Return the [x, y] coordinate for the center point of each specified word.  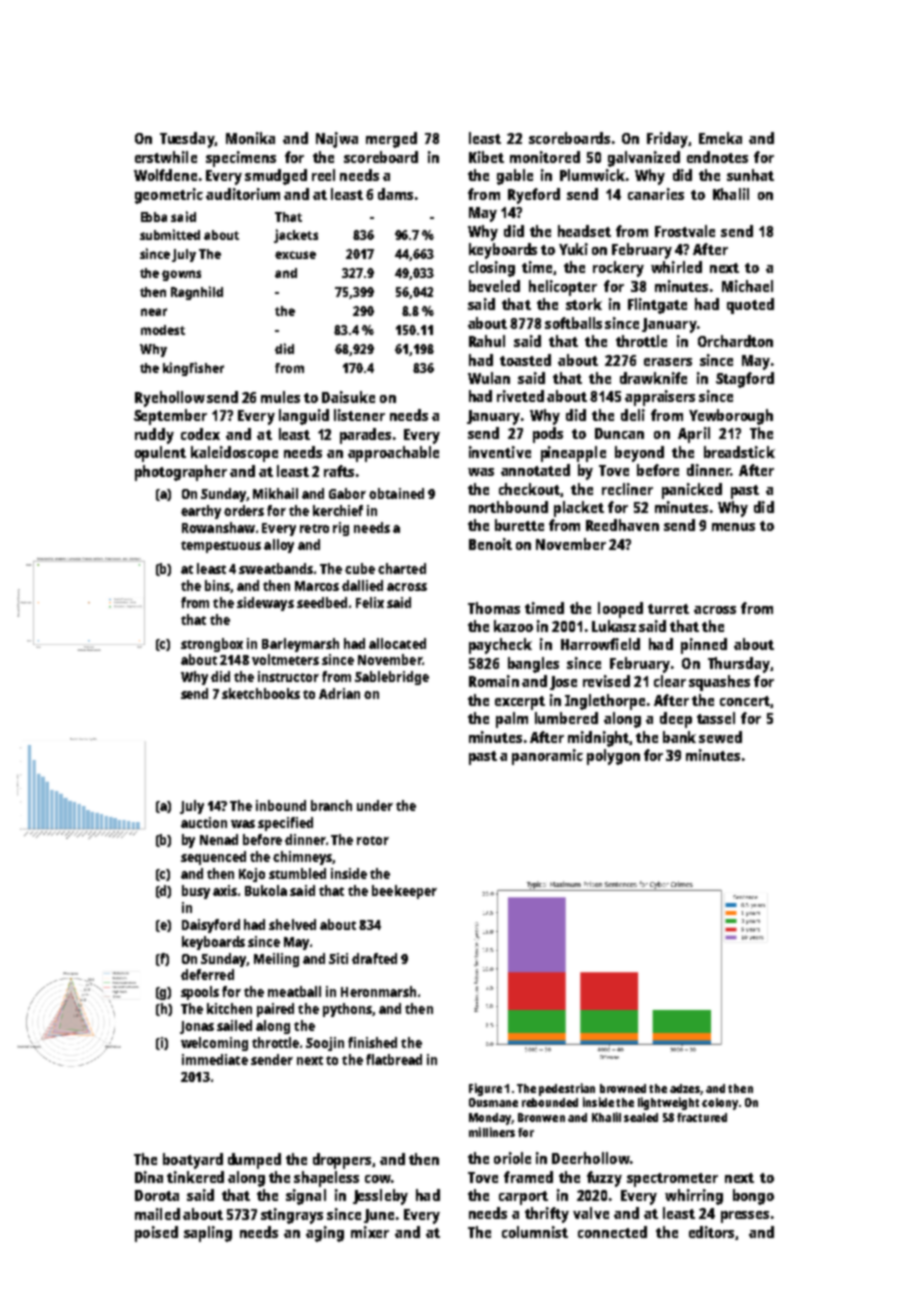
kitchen [229, 1008]
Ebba [154, 217]
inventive [500, 452]
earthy [201, 512]
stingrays [292, 1216]
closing [492, 269]
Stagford [745, 380]
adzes [685, 1088]
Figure [485, 1089]
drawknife [653, 378]
